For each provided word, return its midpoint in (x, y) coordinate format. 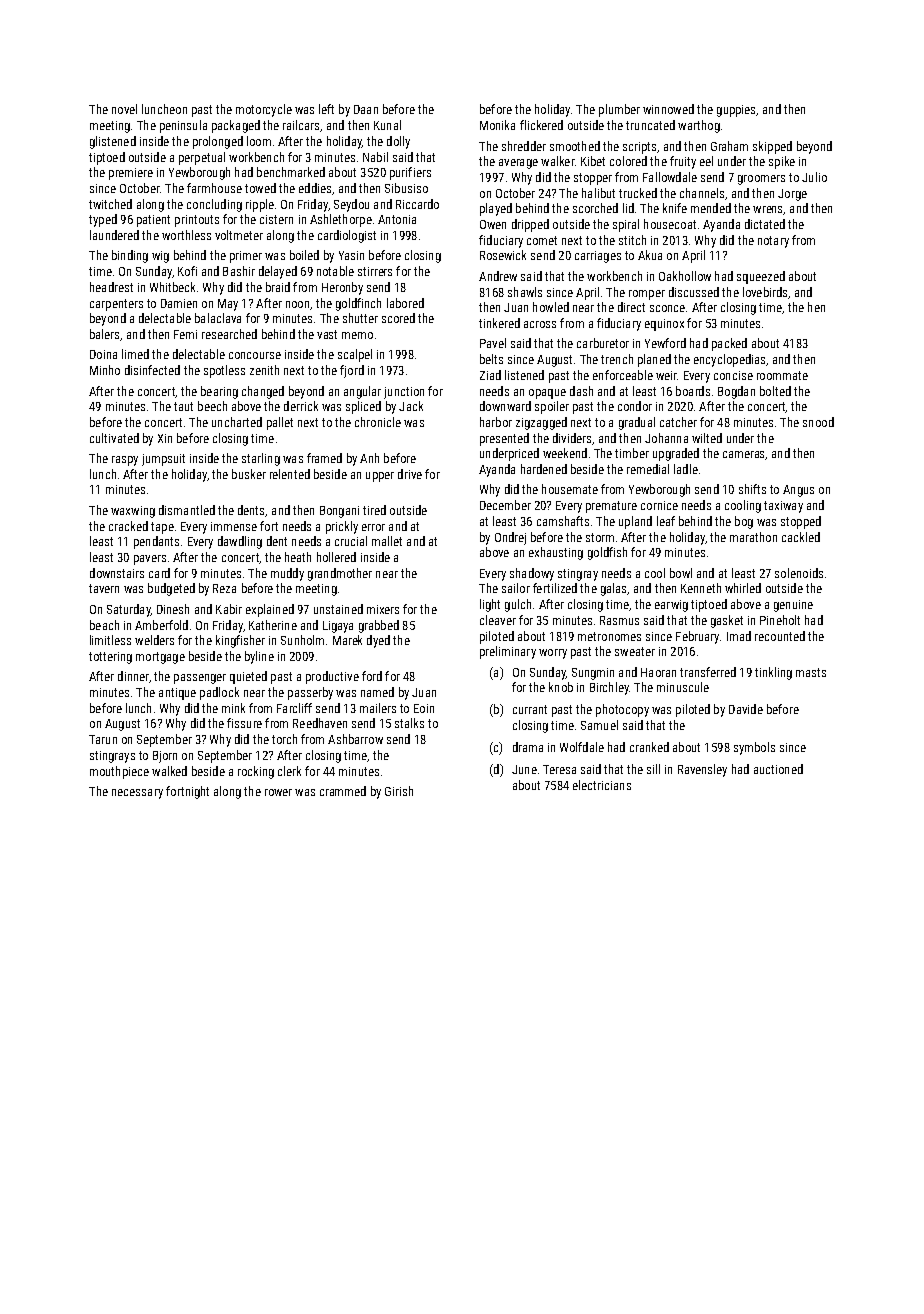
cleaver (498, 620)
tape (162, 528)
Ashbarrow (355, 739)
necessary (137, 794)
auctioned (778, 769)
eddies (315, 188)
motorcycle (264, 110)
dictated (765, 224)
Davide (746, 709)
